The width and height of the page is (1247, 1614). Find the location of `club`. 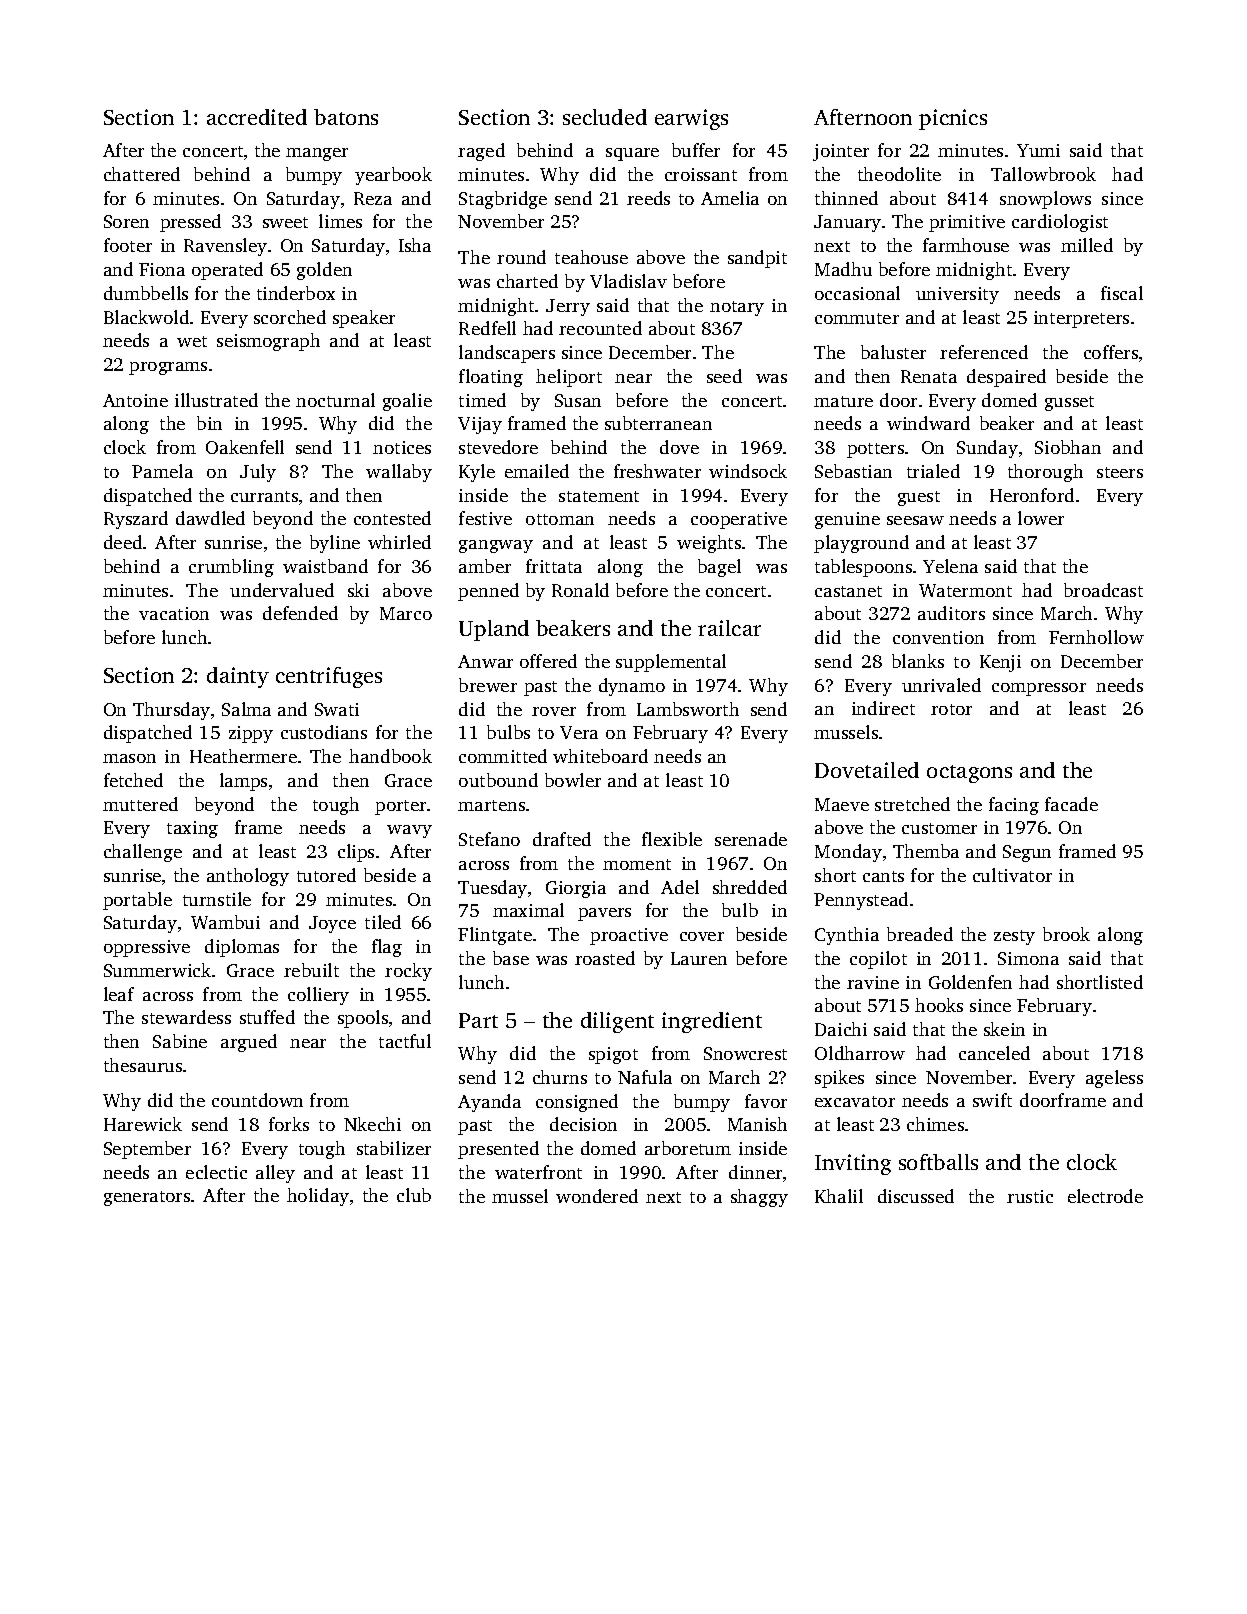

club is located at coordinates (414, 1195).
